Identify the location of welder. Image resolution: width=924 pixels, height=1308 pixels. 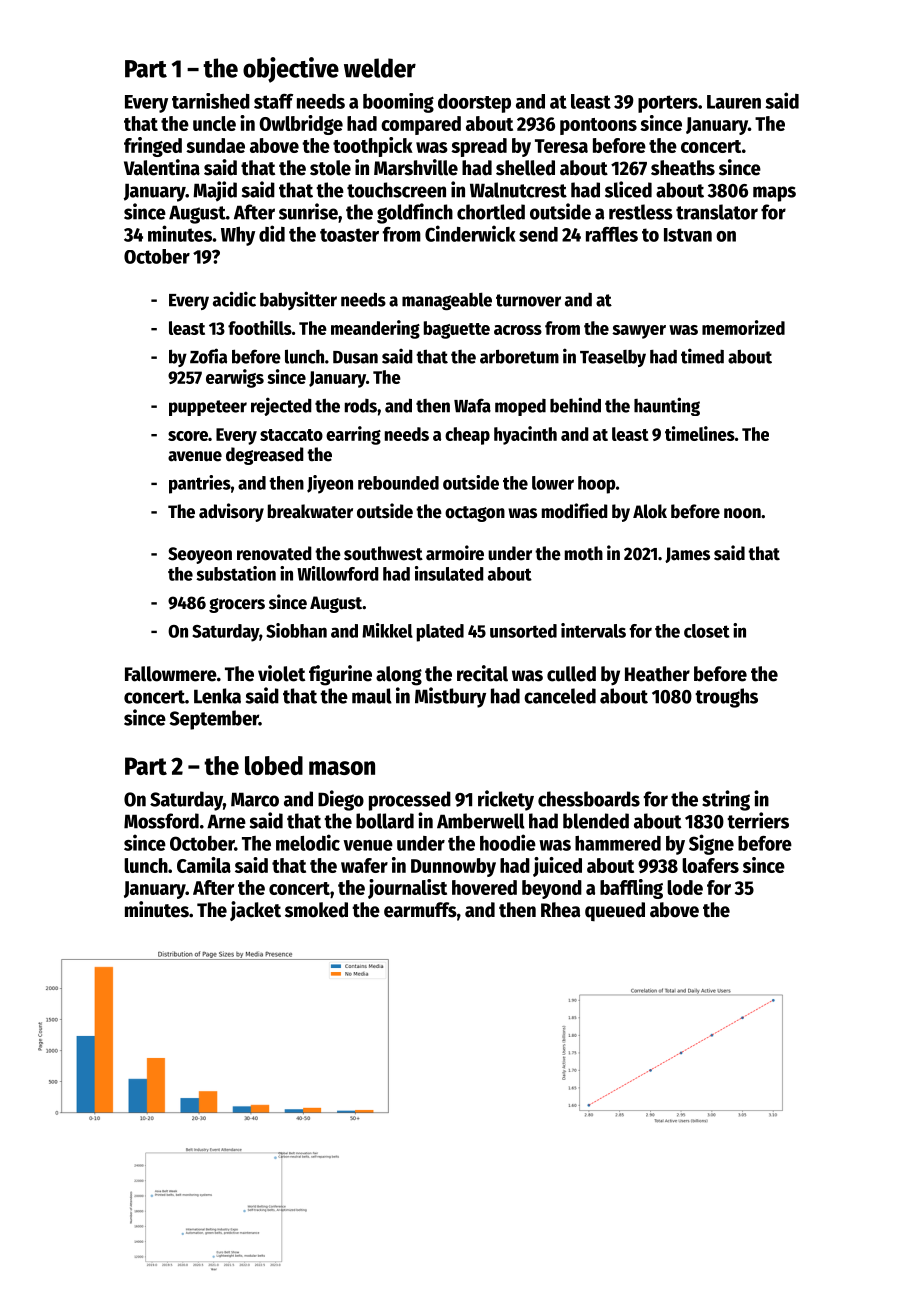
(380, 68).
